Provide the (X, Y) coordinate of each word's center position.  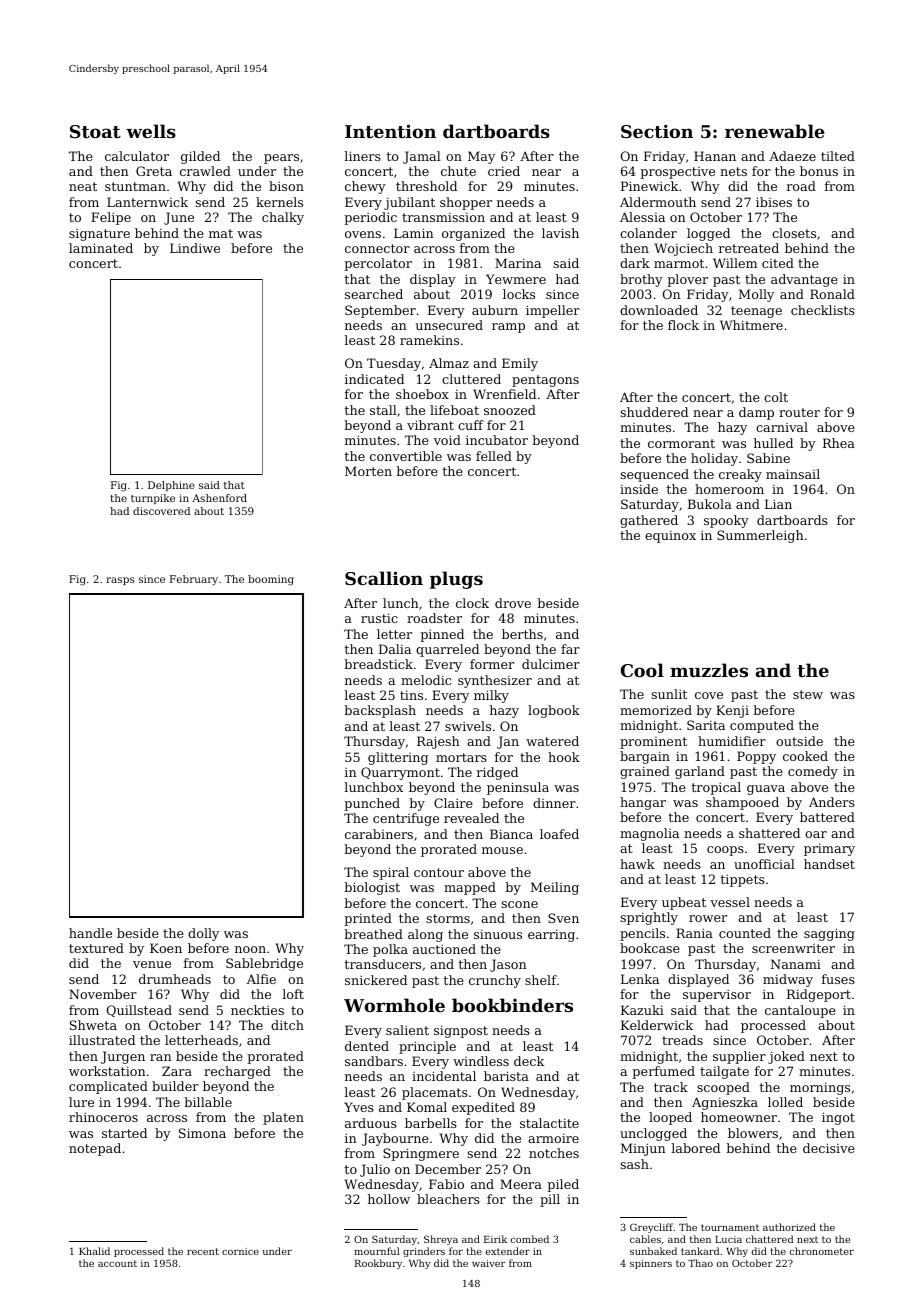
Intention (390, 131)
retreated (749, 248)
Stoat (95, 131)
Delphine (171, 486)
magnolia (649, 834)
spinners (651, 1264)
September (380, 311)
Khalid (94, 1251)
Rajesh (438, 742)
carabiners (379, 834)
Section (657, 131)
